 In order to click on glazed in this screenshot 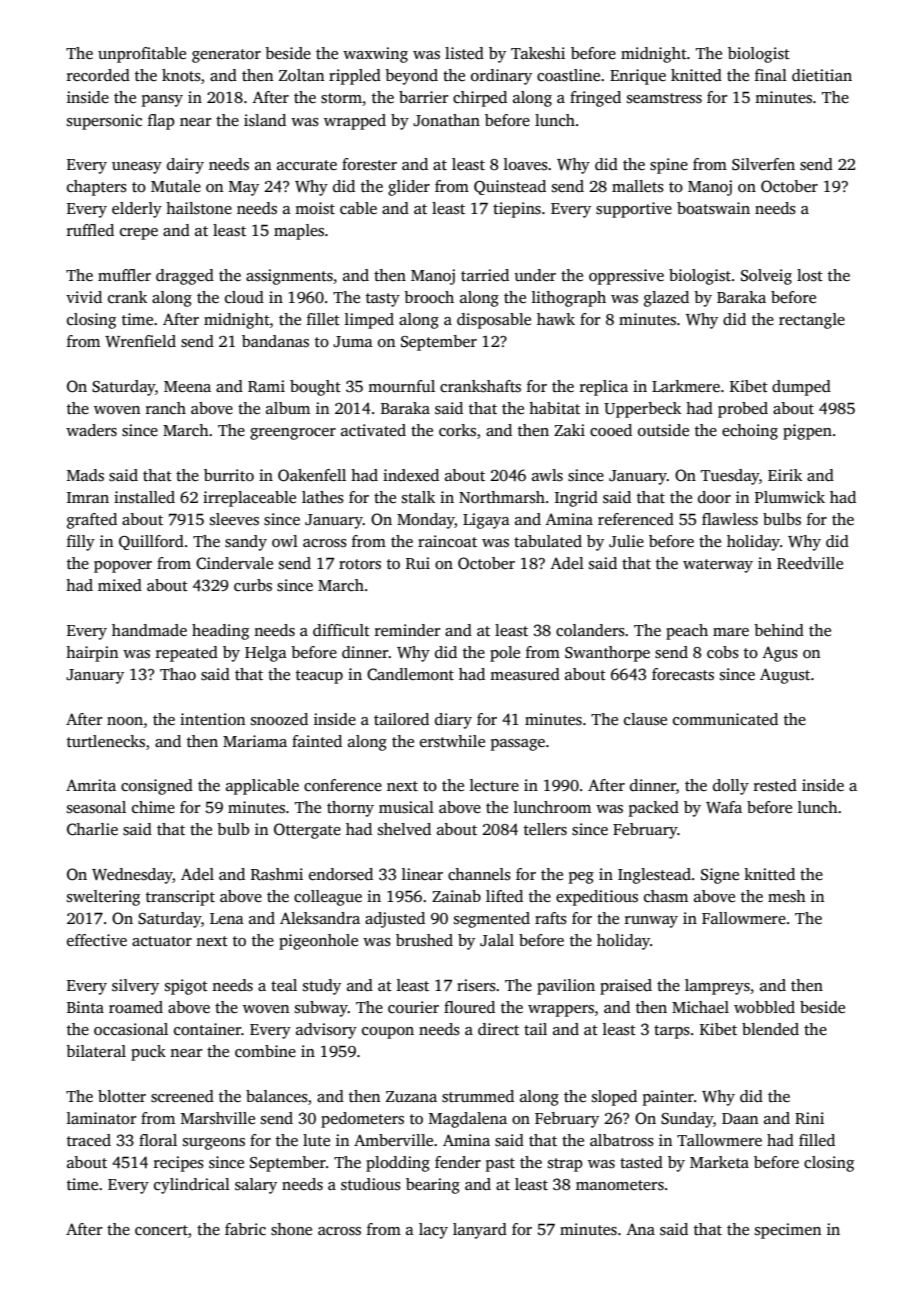, I will do `click(666, 299)`.
